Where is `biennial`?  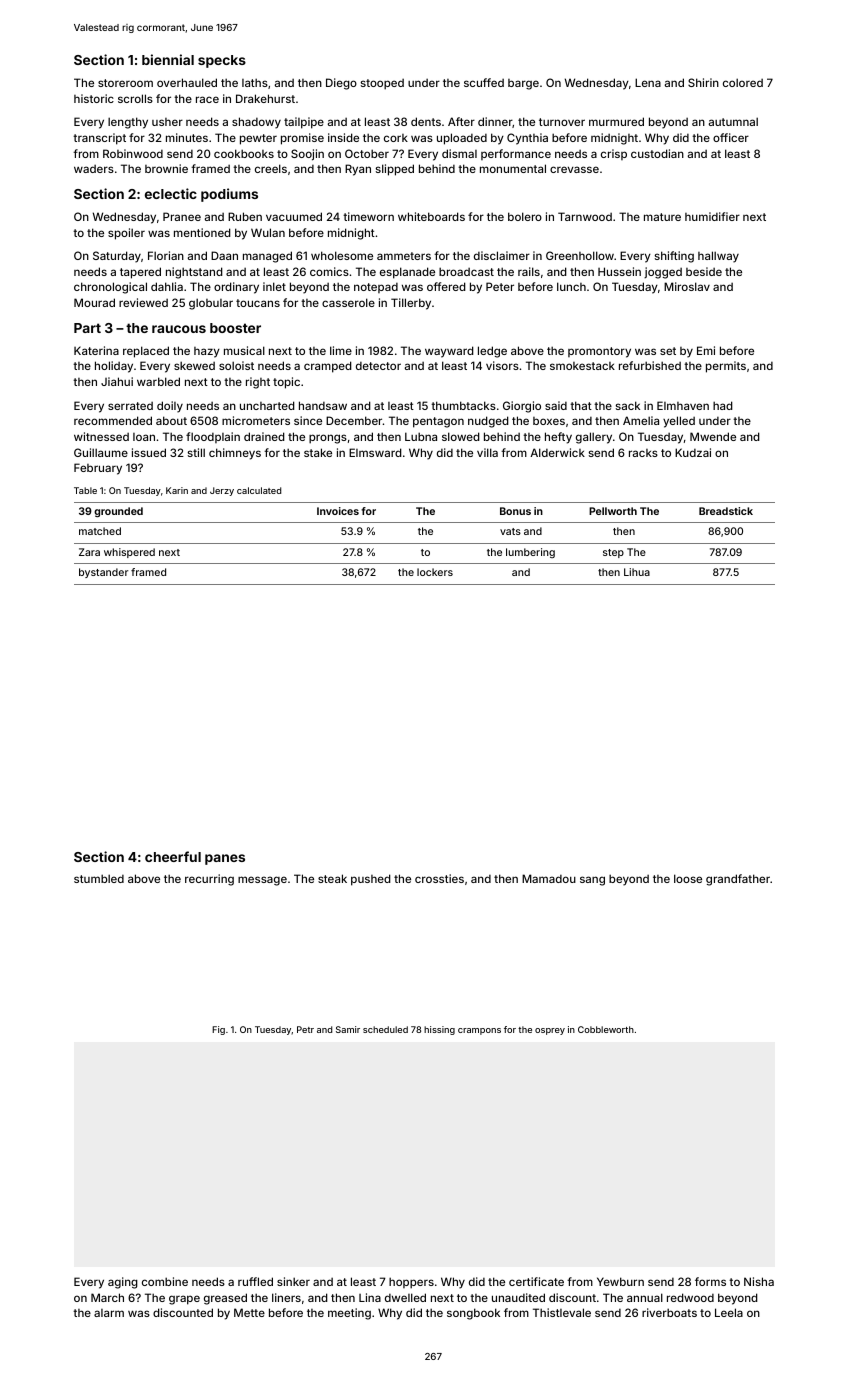 biennial is located at coordinates (168, 59).
